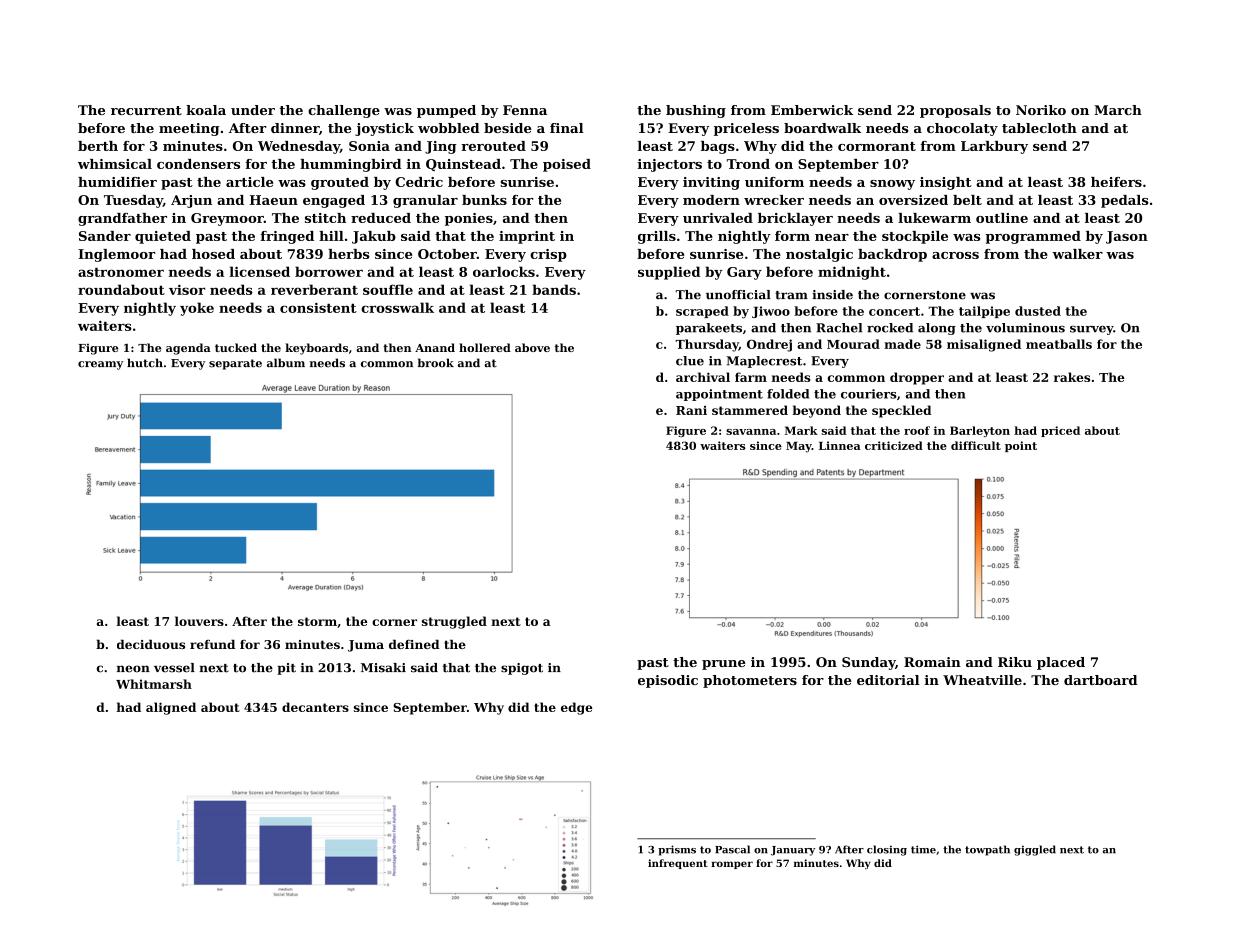 This image has width=1233, height=952. What do you see at coordinates (163, 237) in the image?
I see `quieted` at bounding box center [163, 237].
